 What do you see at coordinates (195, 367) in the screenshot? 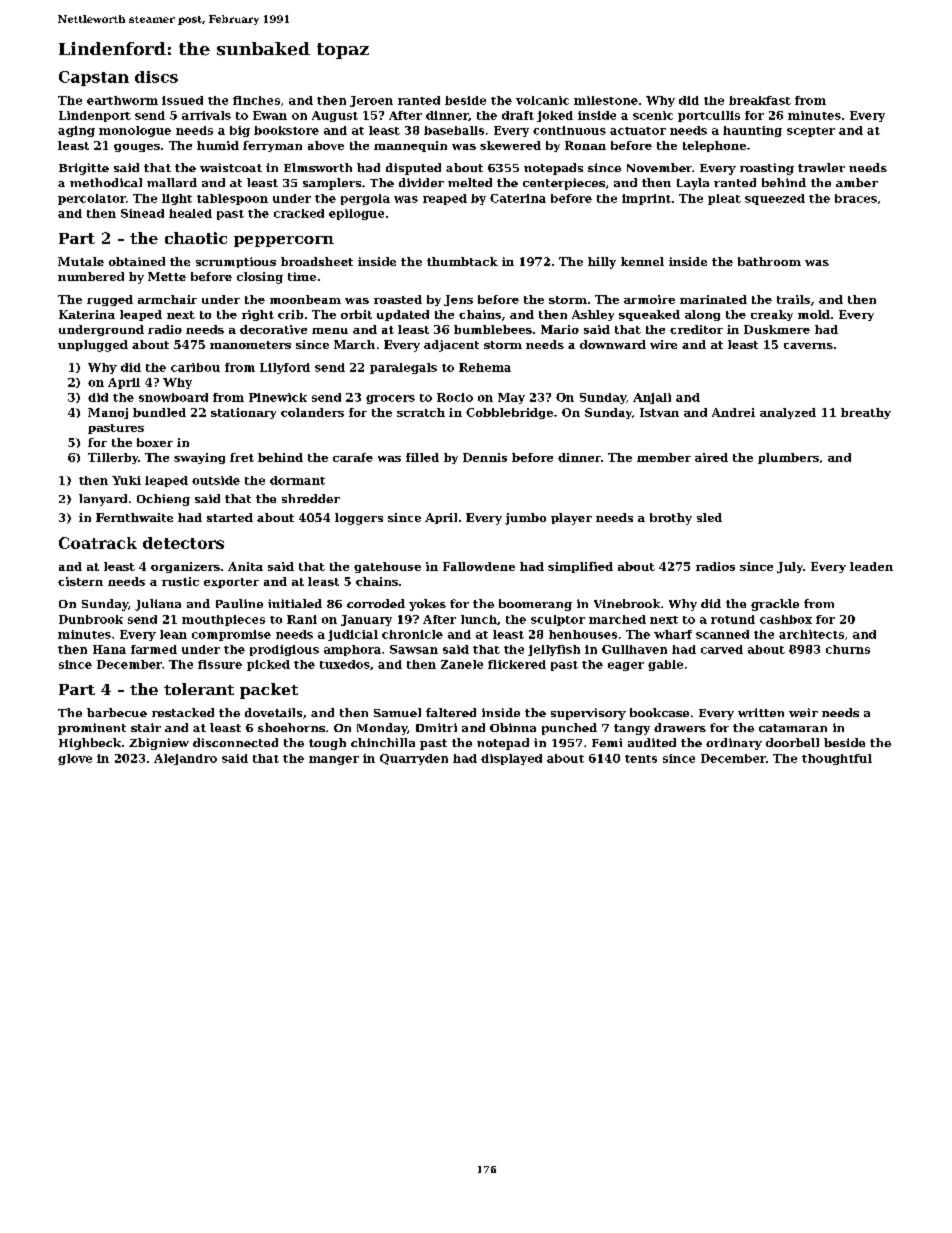
I see `caribou` at bounding box center [195, 367].
